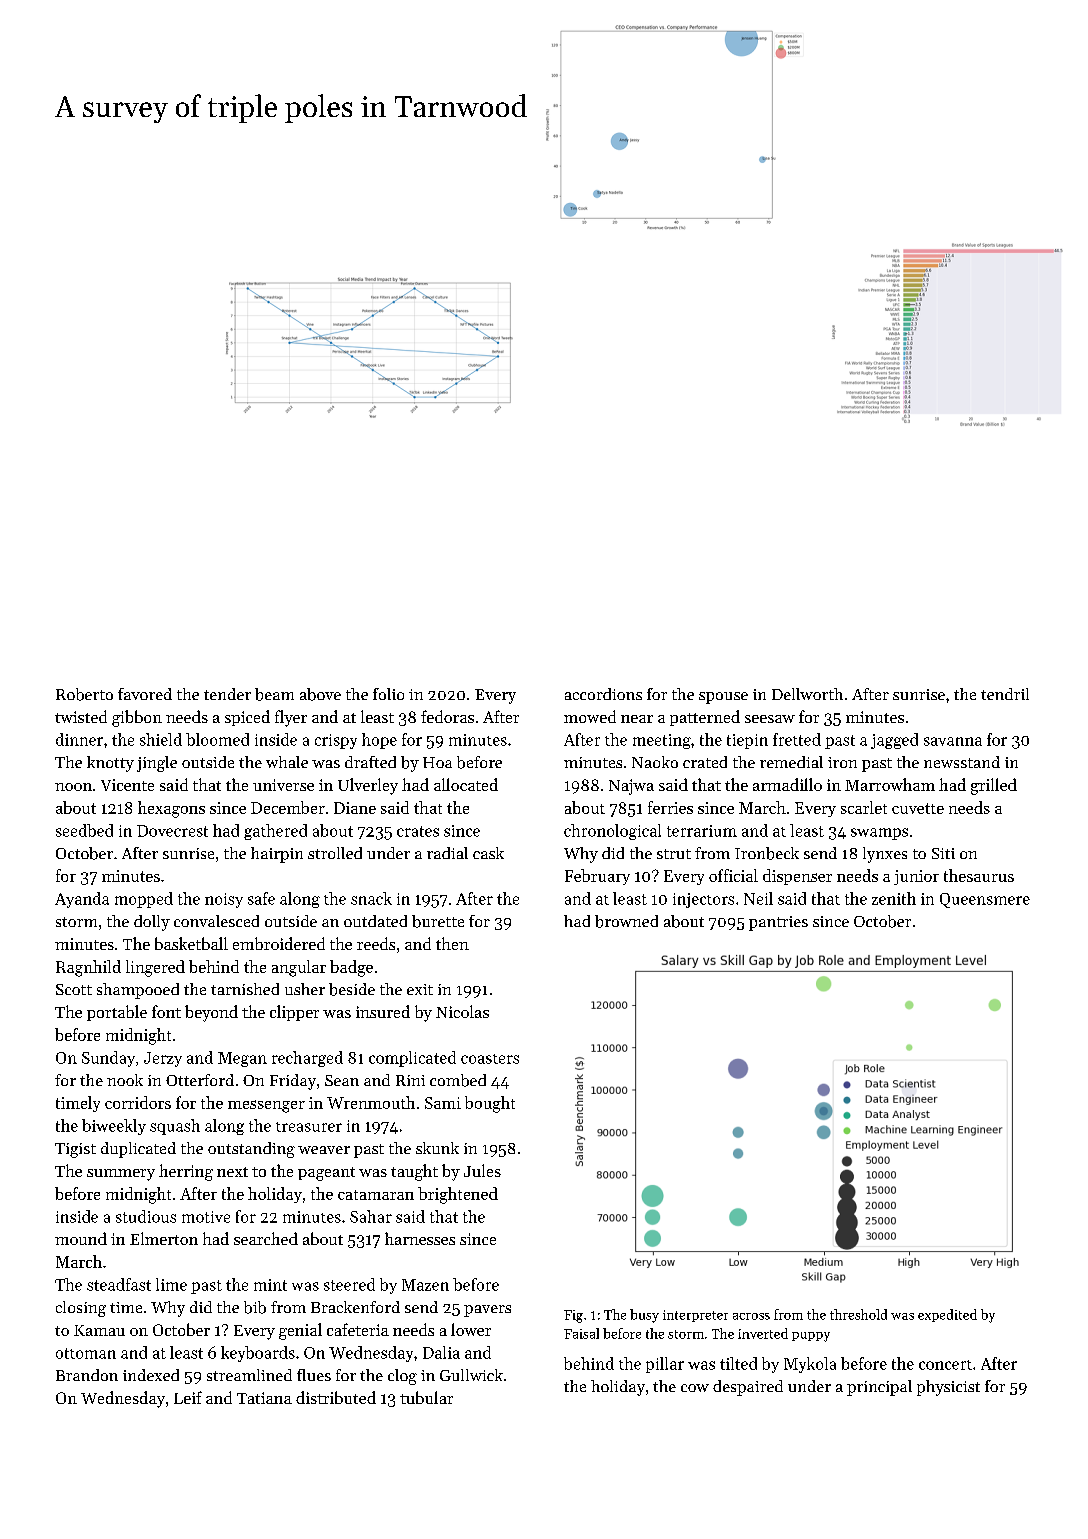  Describe the element at coordinates (603, 694) in the screenshot. I see `accordions` at that location.
